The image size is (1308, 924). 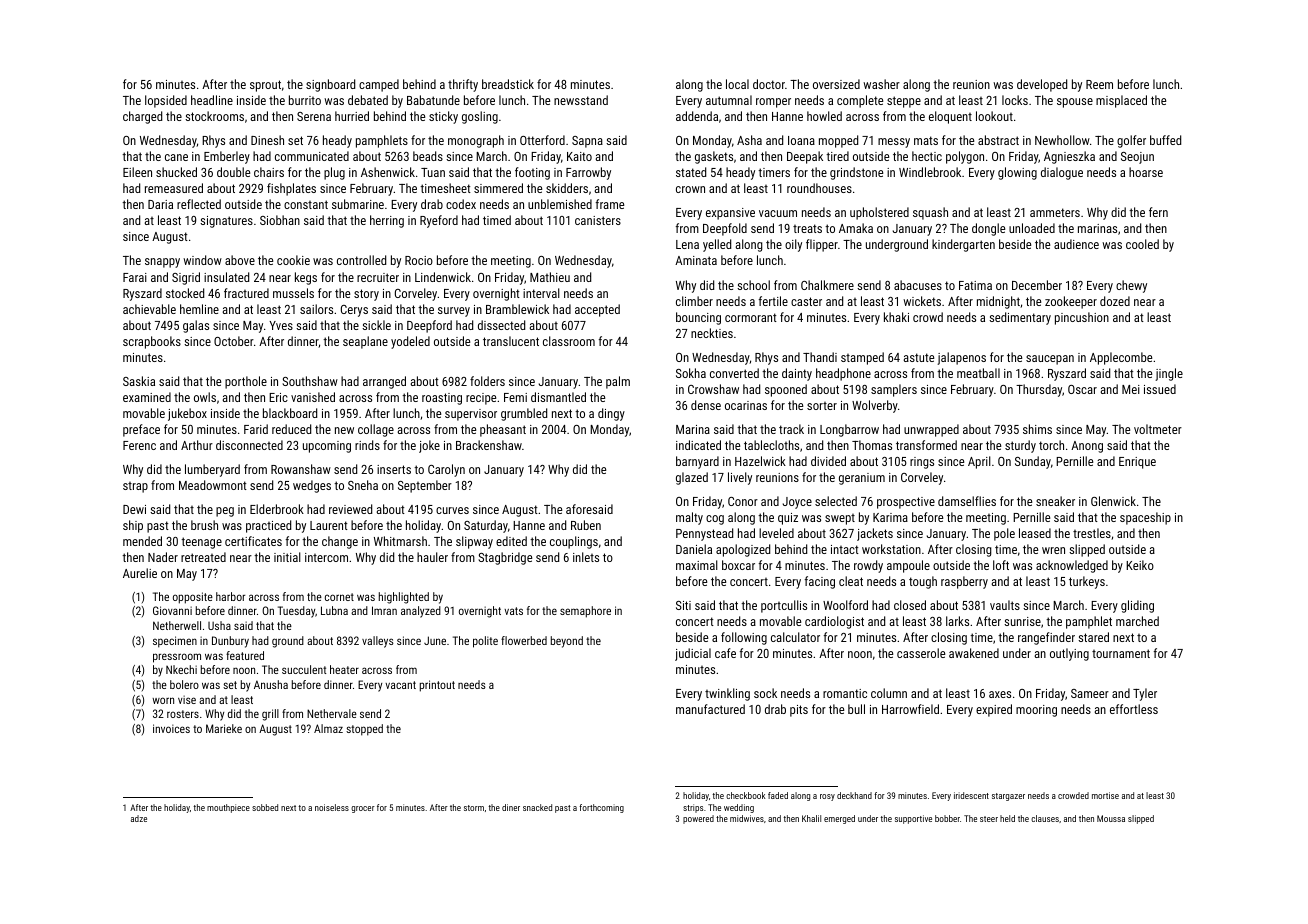 I want to click on mouthpiece, so click(x=228, y=808).
